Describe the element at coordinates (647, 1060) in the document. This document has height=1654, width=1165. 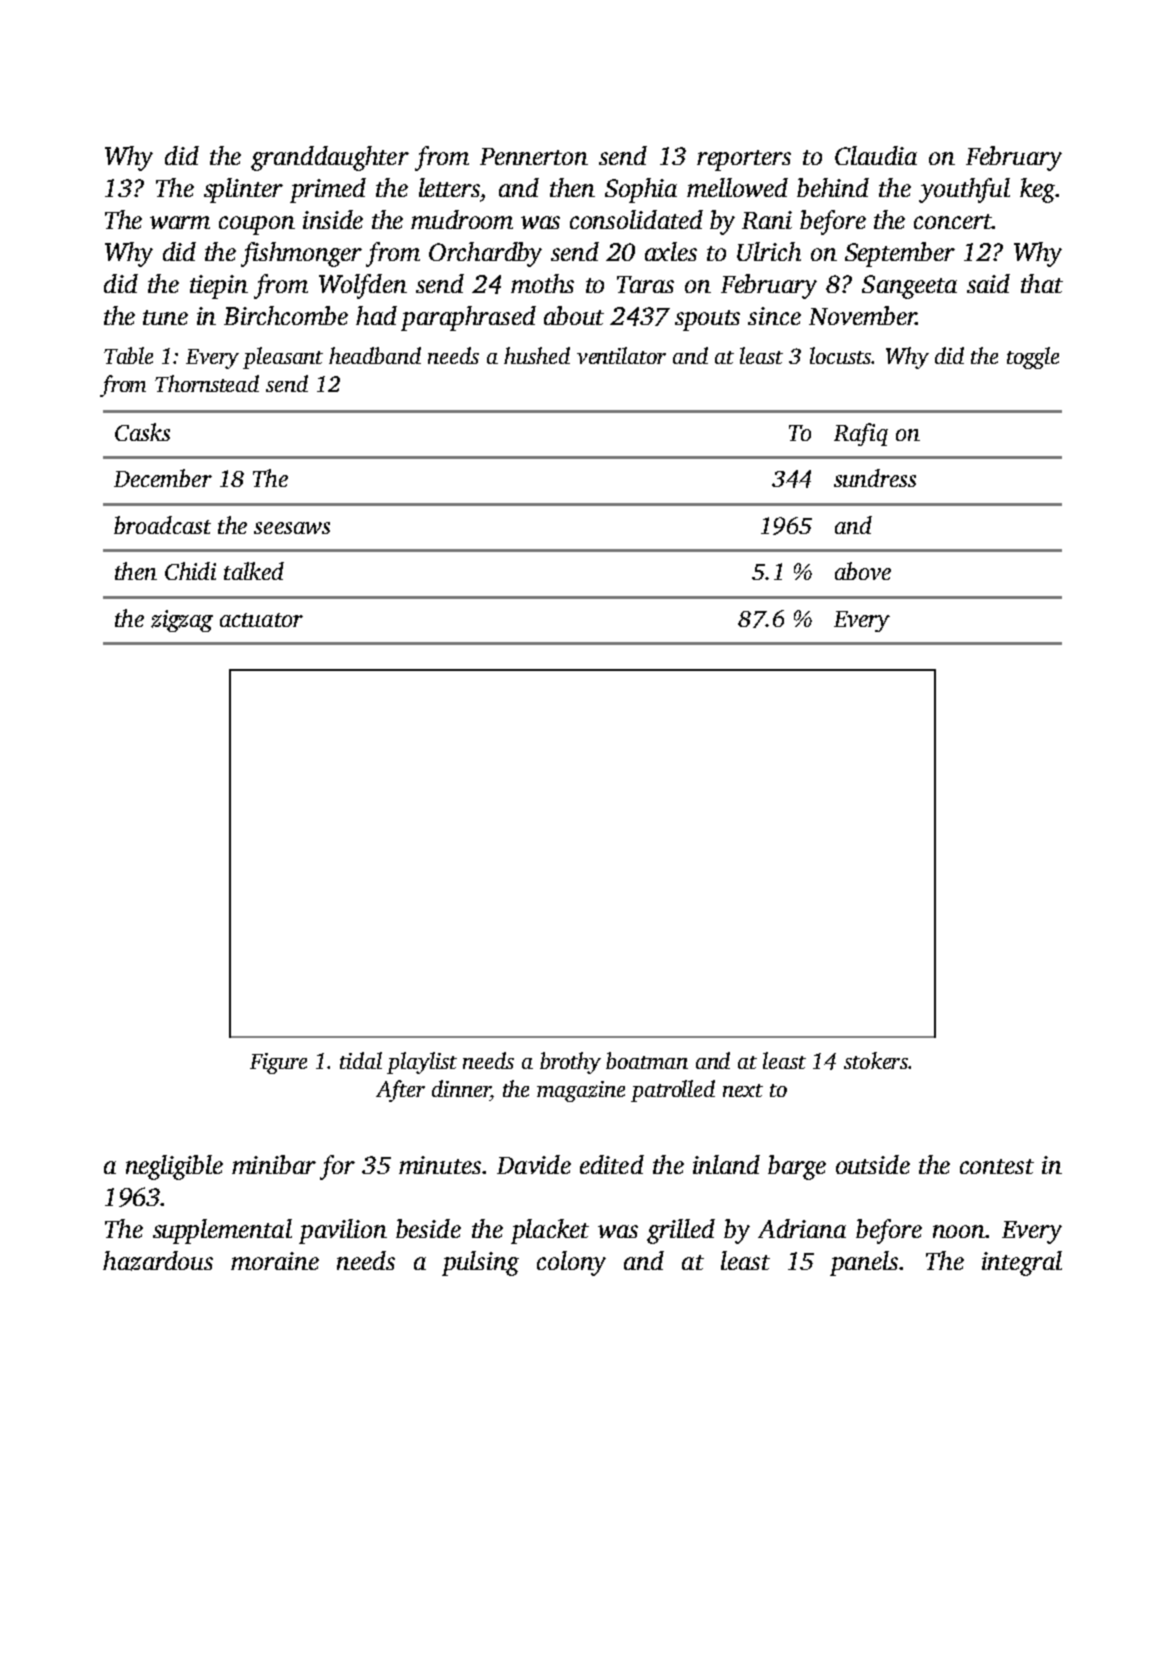
I see `boatman` at that location.
